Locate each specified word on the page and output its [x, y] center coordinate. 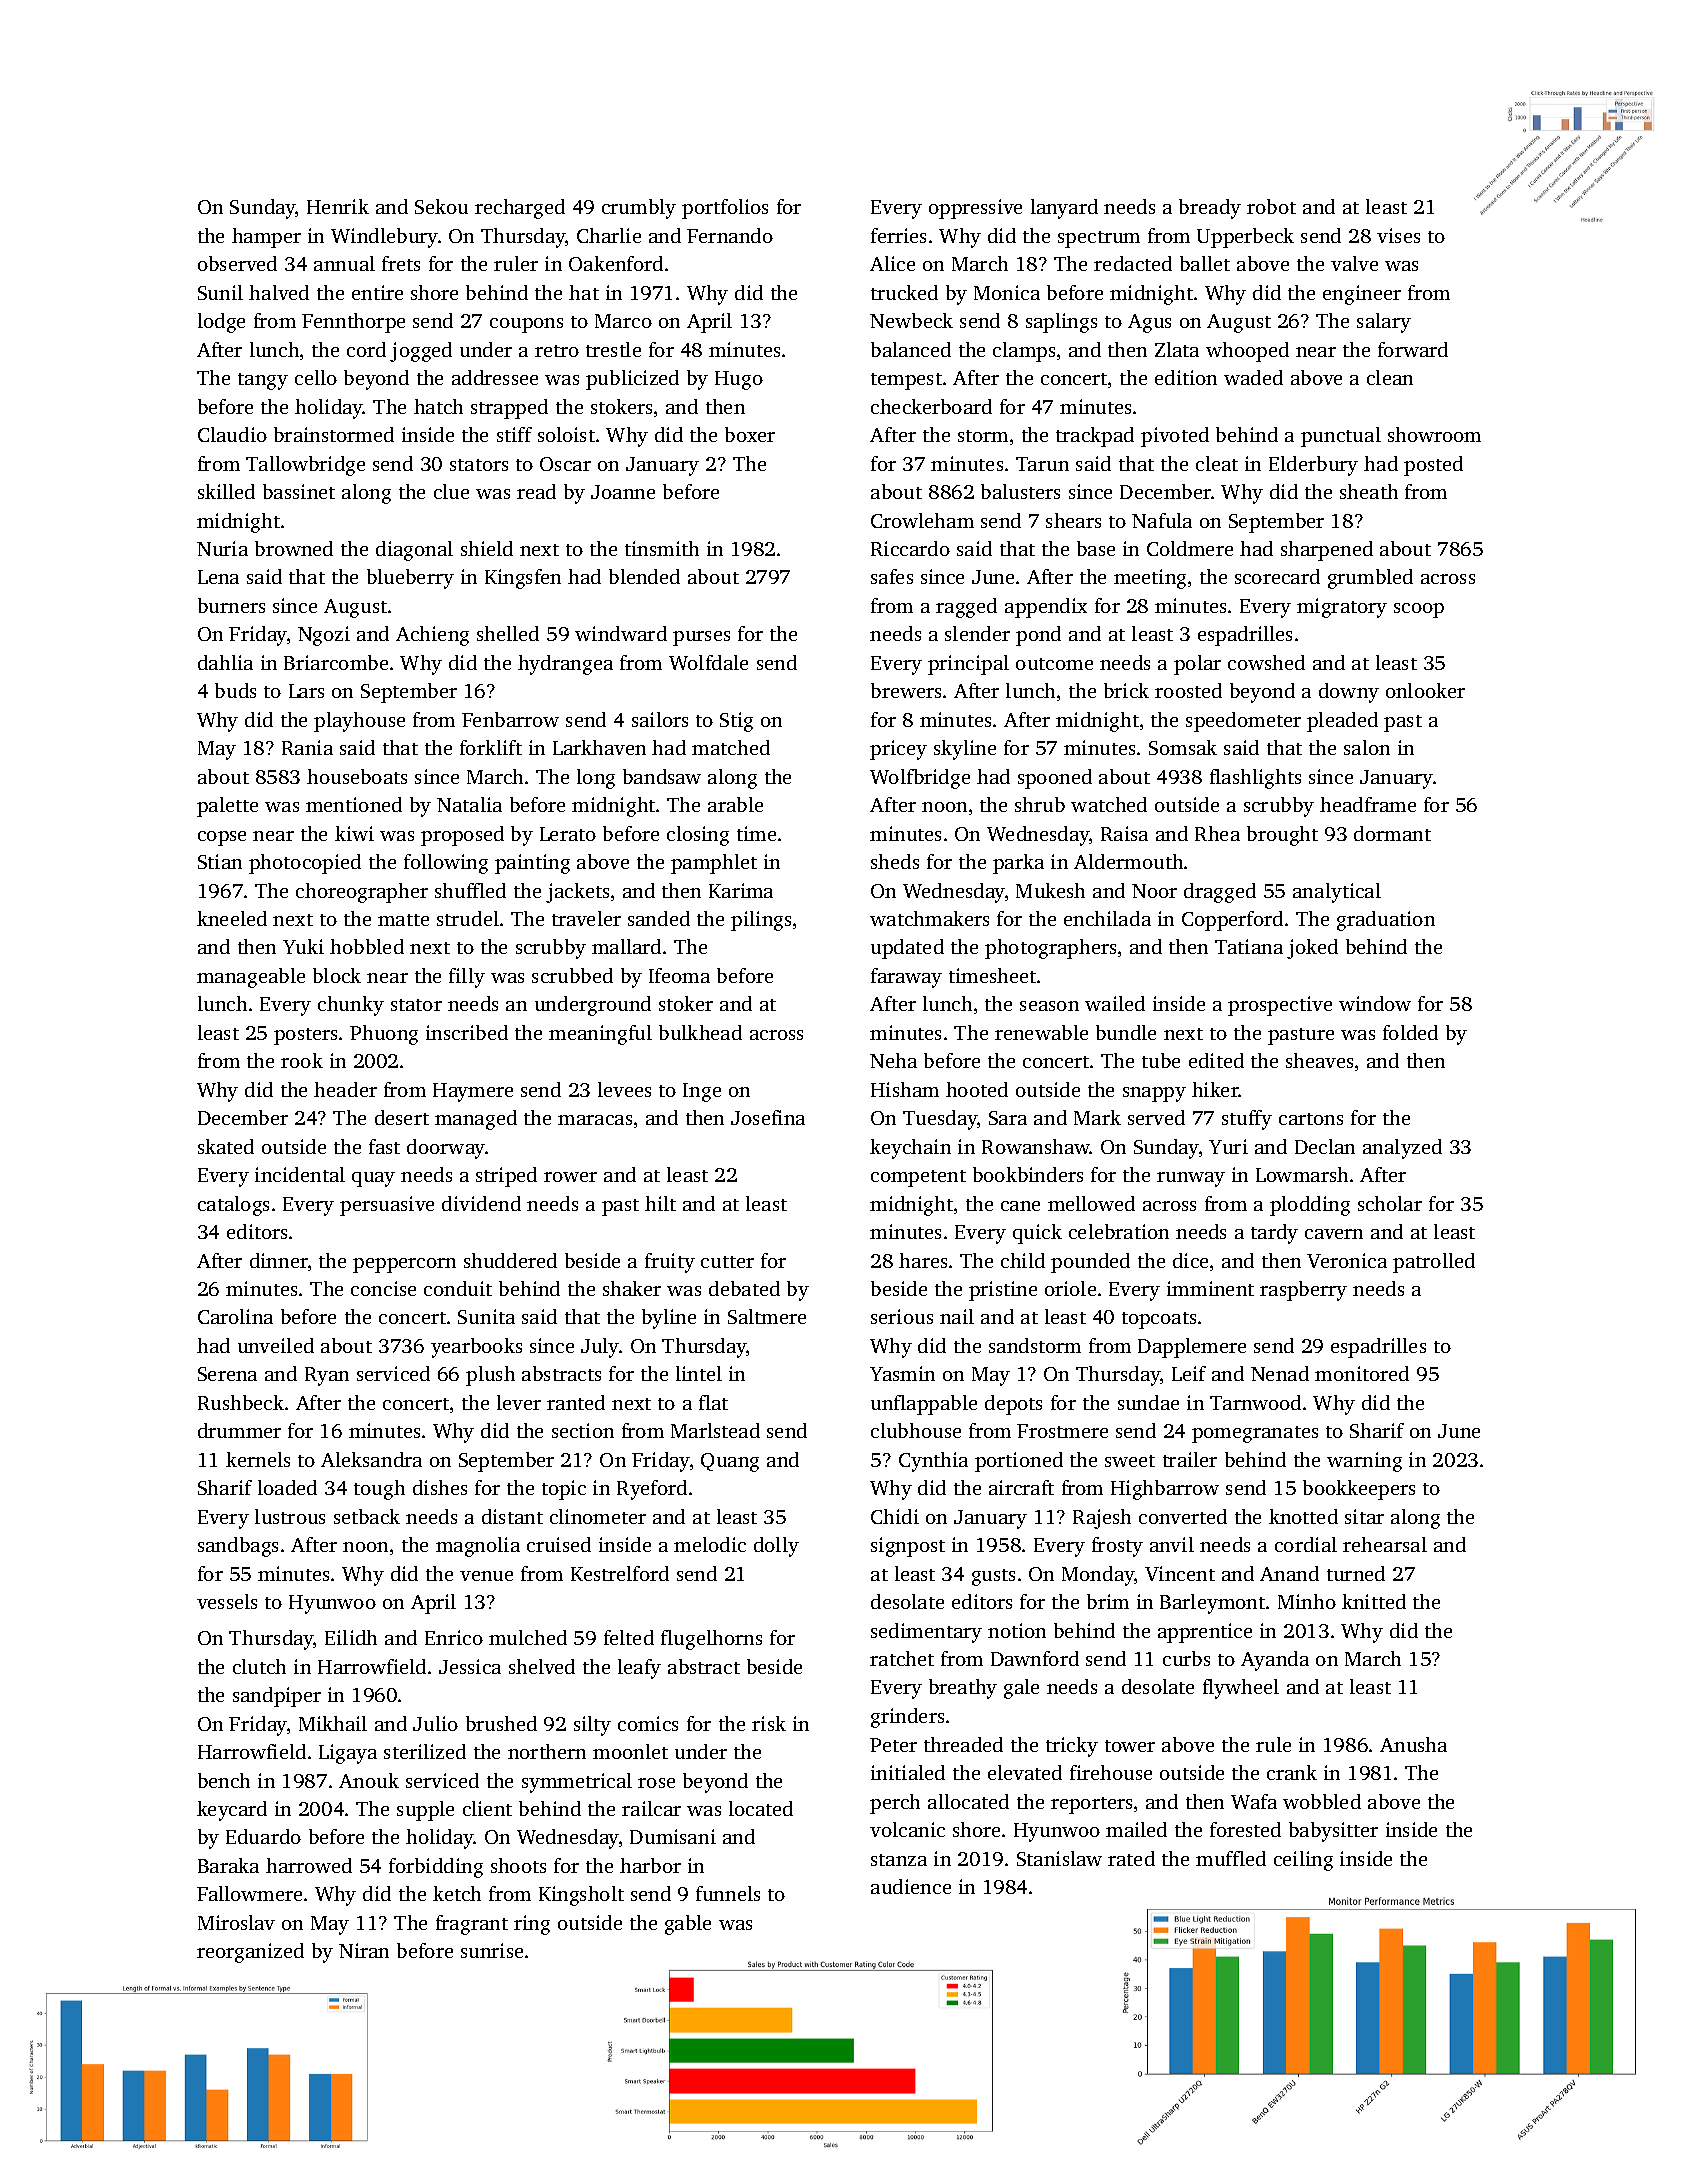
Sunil [220, 292]
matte [403, 920]
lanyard [1064, 209]
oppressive [975, 209]
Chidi [895, 1516]
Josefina [768, 1117]
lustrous [290, 1516]
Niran [364, 1950]
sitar [1364, 1516]
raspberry [1303, 1291]
